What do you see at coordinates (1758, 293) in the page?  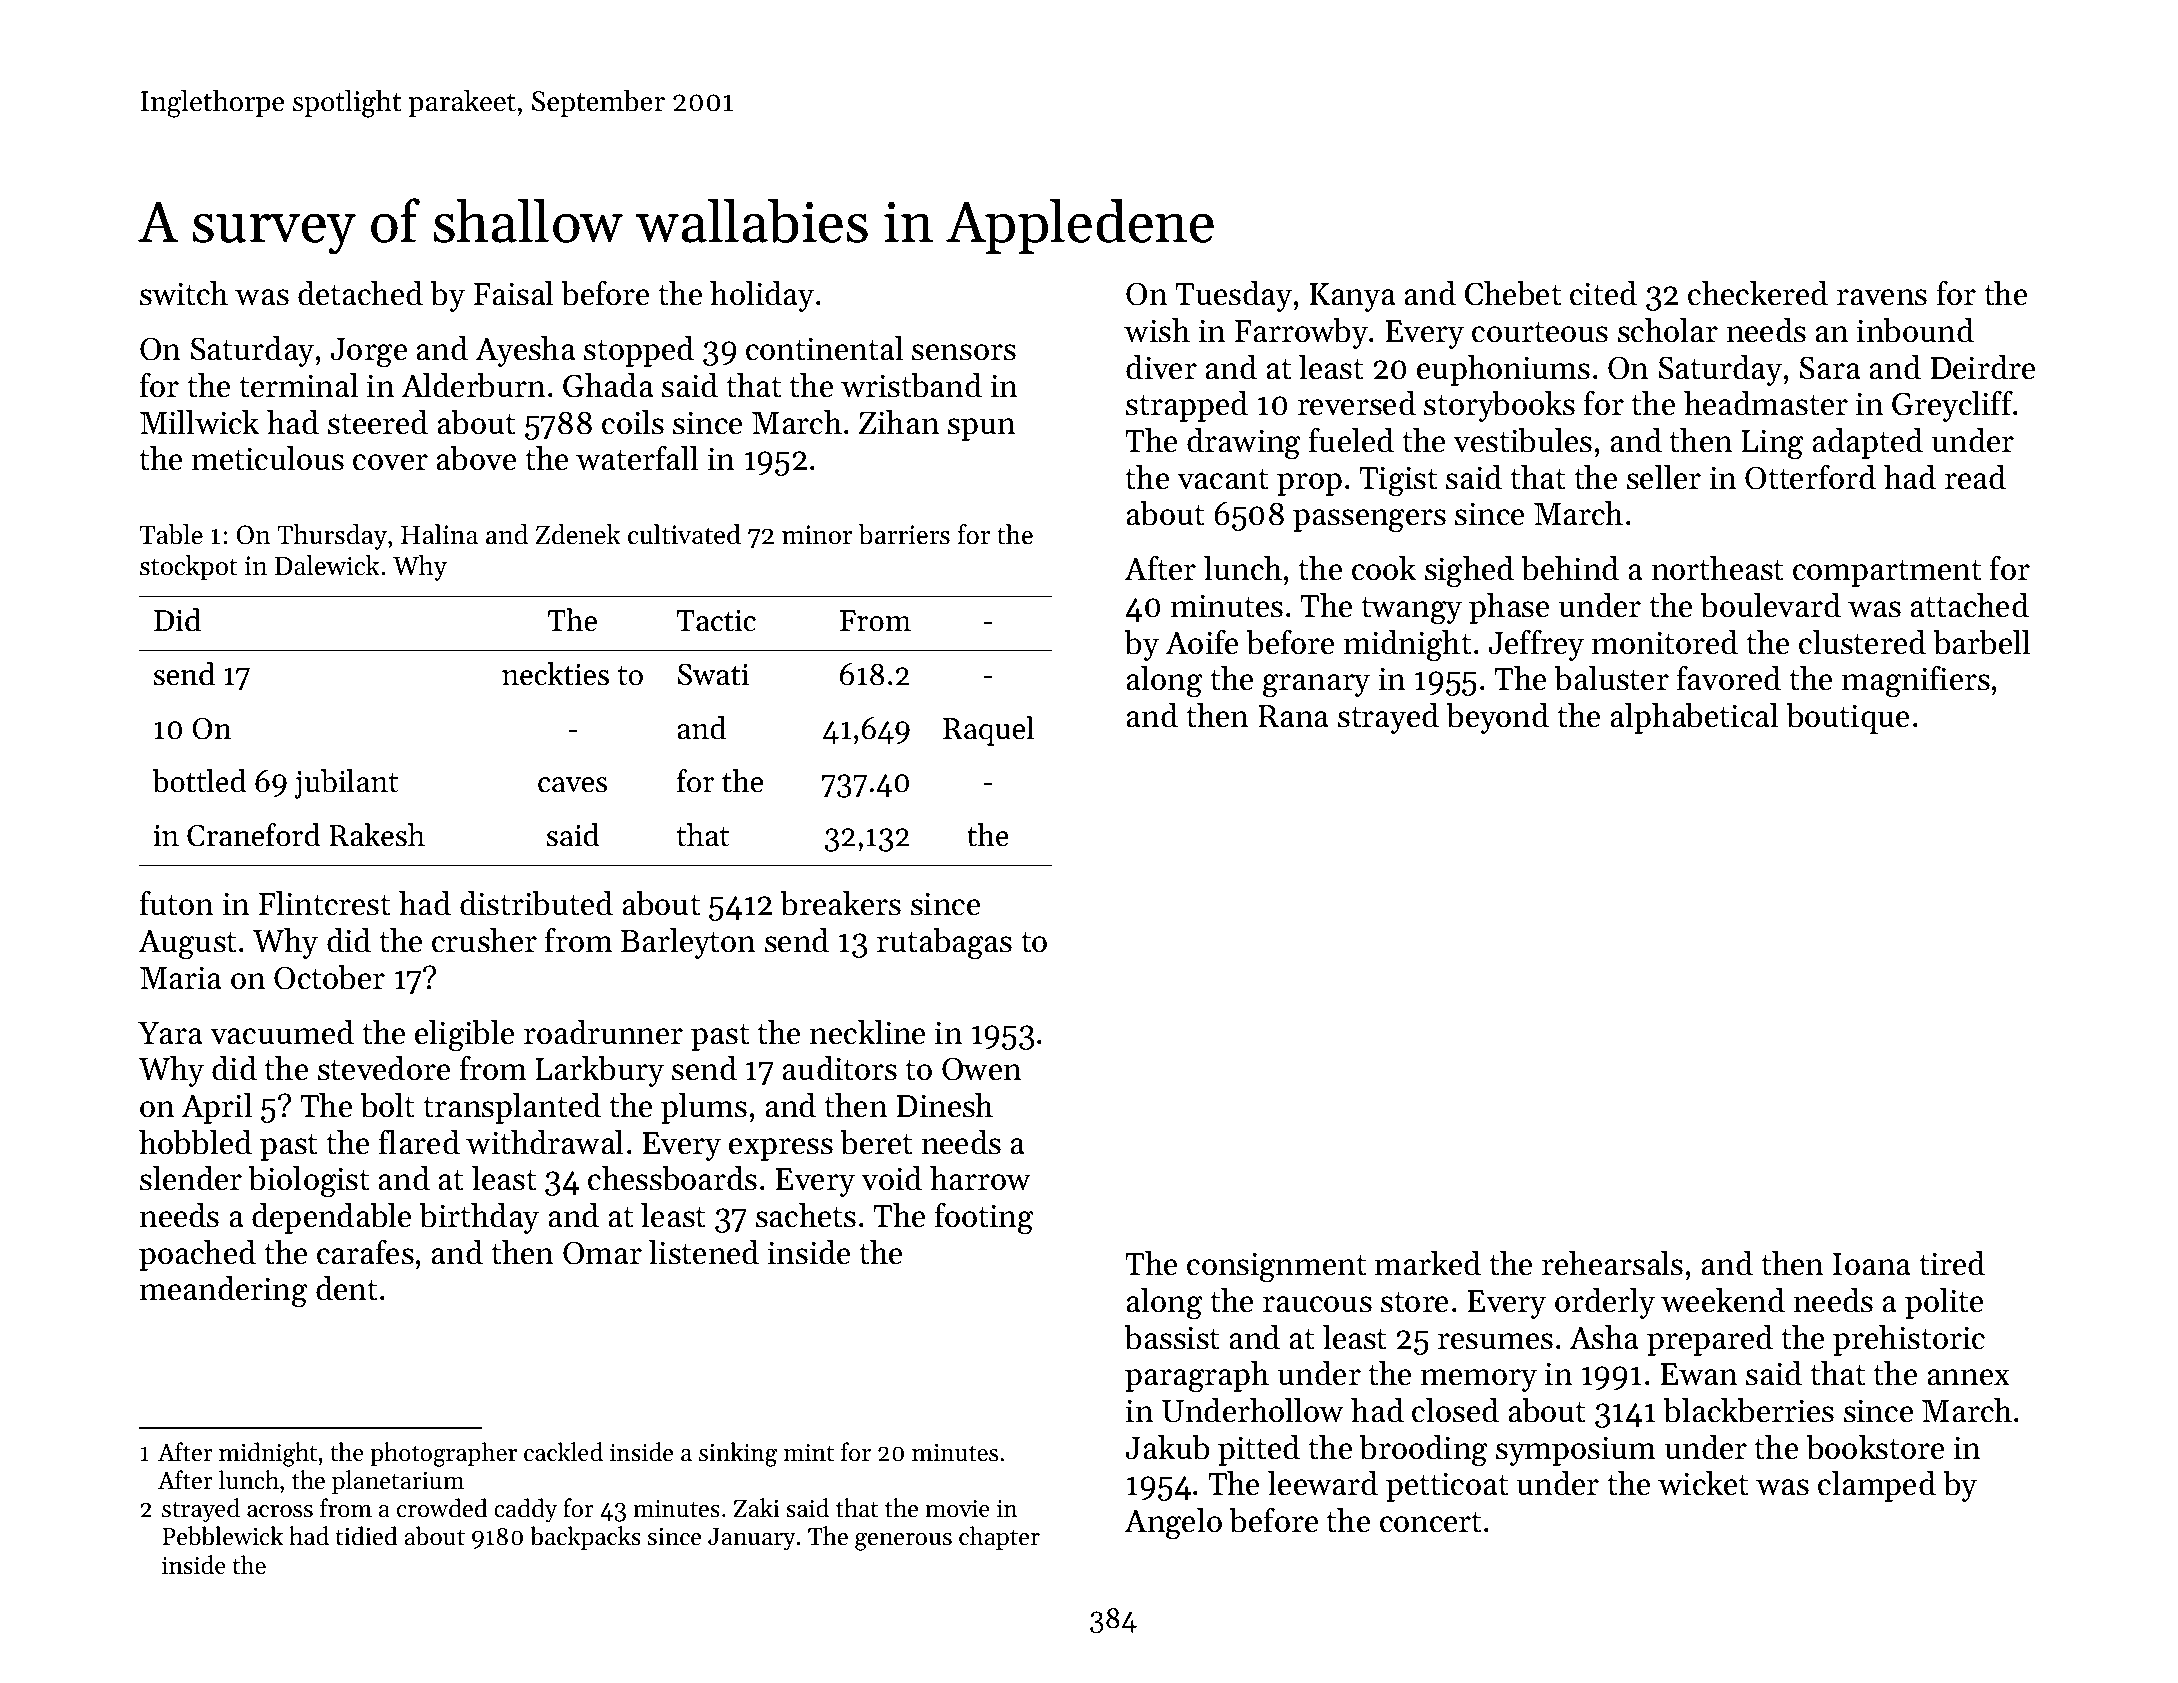 I see `checkered` at bounding box center [1758, 293].
